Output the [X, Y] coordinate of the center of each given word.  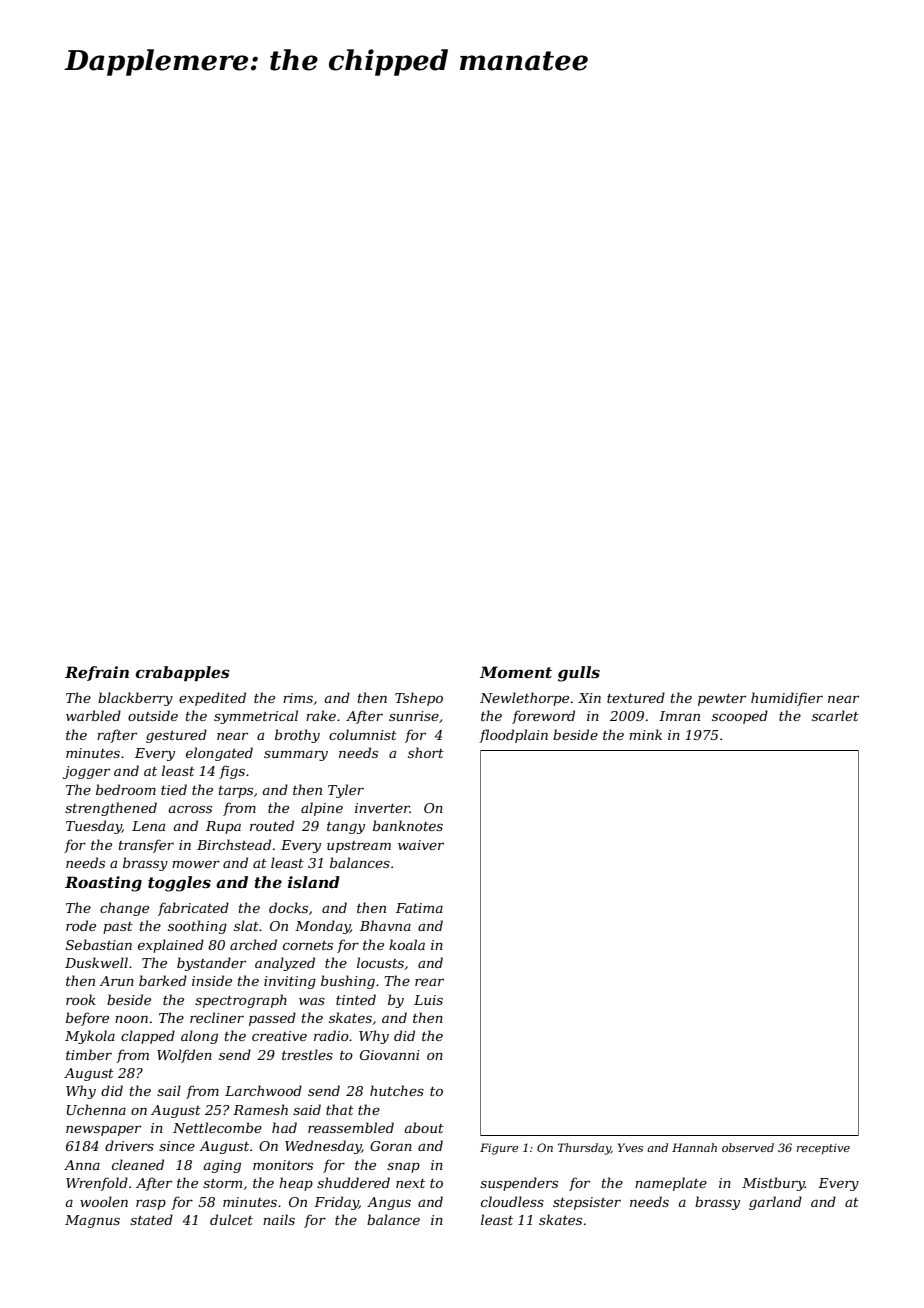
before [87, 1019]
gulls [579, 674]
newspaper [103, 1130]
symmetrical [256, 717]
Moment [516, 672]
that [340, 1109]
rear [429, 982]
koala [407, 944]
